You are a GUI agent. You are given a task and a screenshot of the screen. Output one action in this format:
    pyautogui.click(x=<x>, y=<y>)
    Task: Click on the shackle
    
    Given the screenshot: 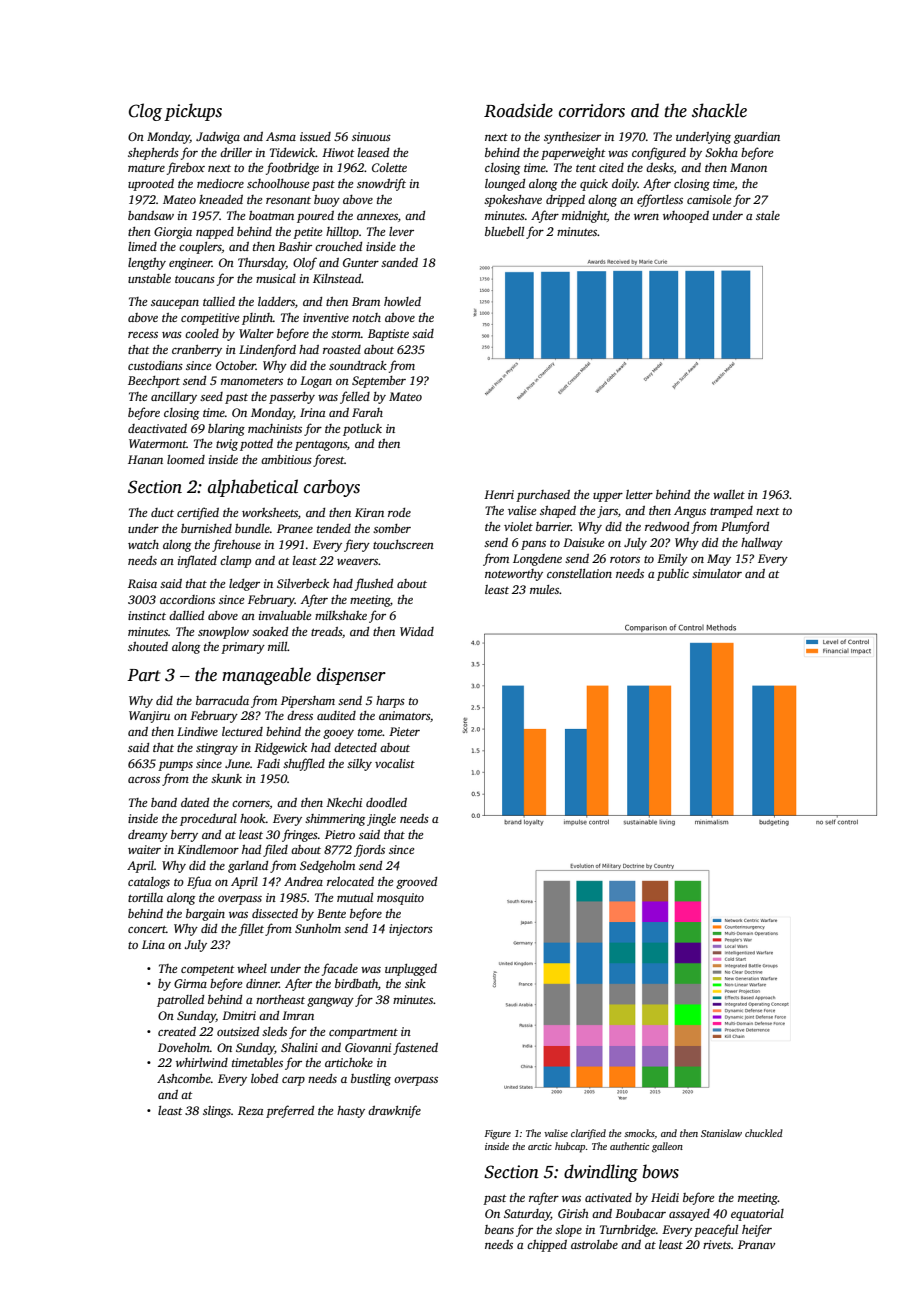 What is the action you would take?
    pyautogui.click(x=719, y=110)
